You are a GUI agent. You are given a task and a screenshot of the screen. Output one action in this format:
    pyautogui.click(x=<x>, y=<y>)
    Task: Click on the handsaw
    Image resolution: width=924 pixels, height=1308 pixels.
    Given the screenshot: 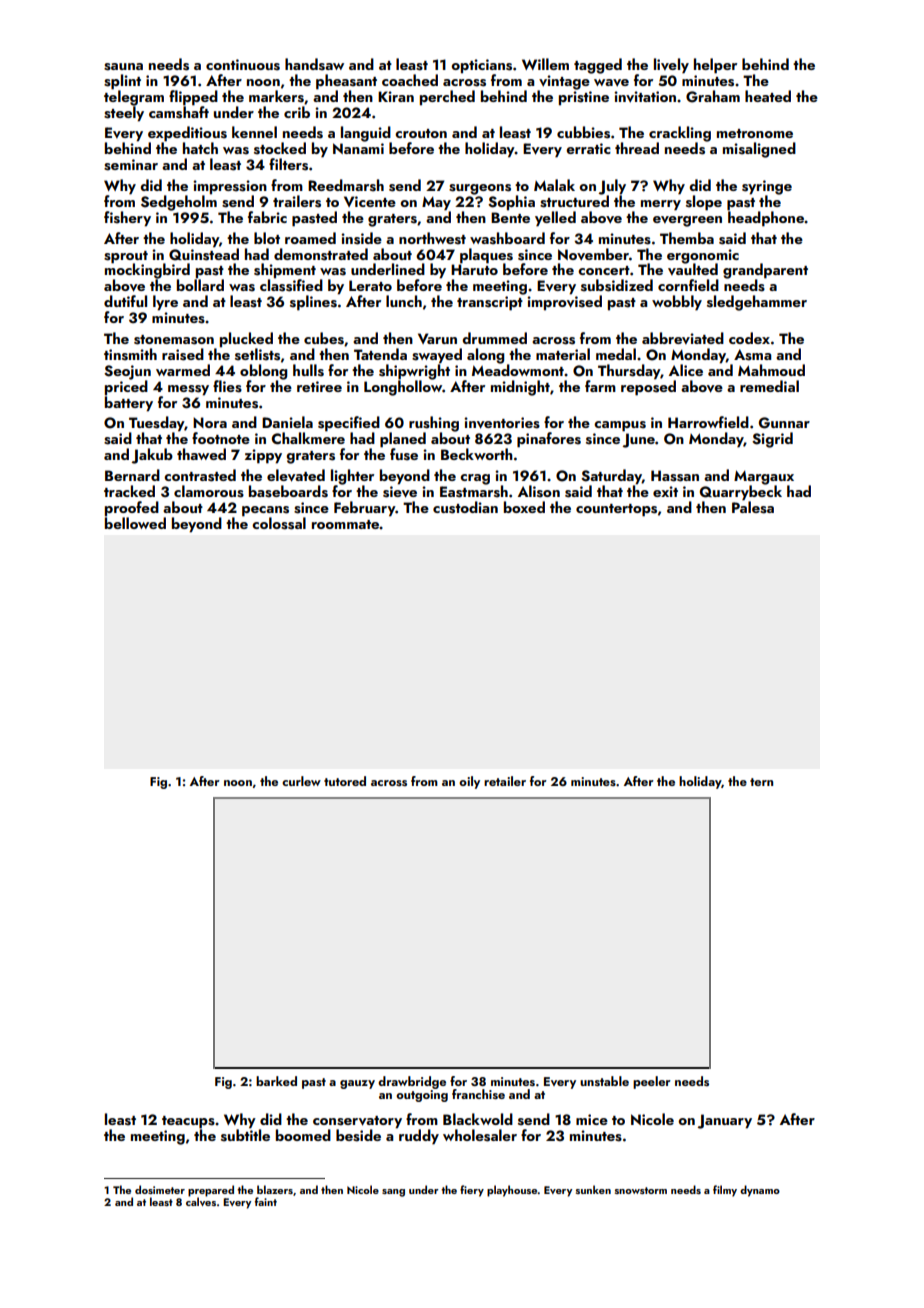 What is the action you would take?
    pyautogui.click(x=314, y=64)
